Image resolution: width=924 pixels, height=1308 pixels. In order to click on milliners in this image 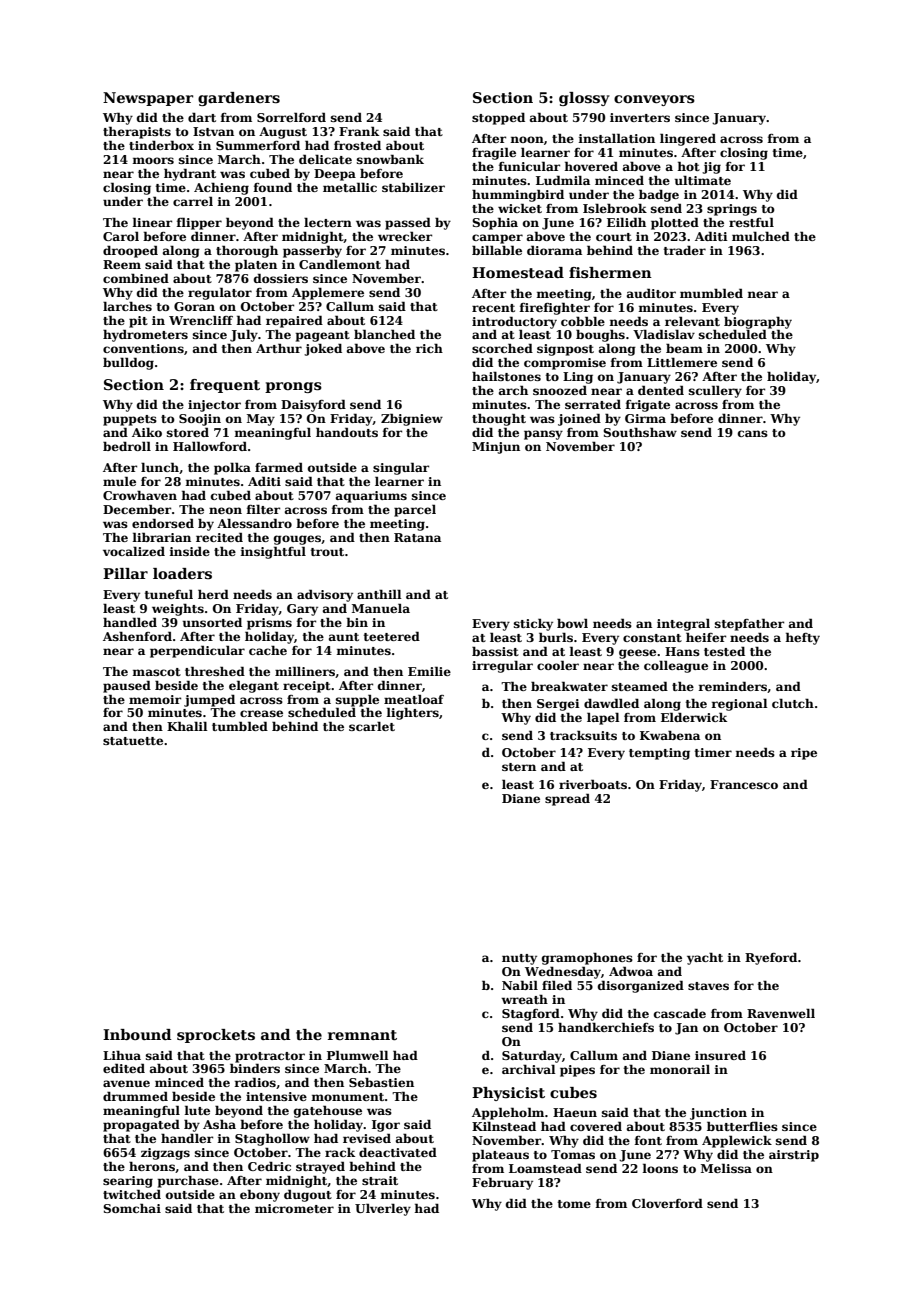, I will do `click(305, 671)`.
